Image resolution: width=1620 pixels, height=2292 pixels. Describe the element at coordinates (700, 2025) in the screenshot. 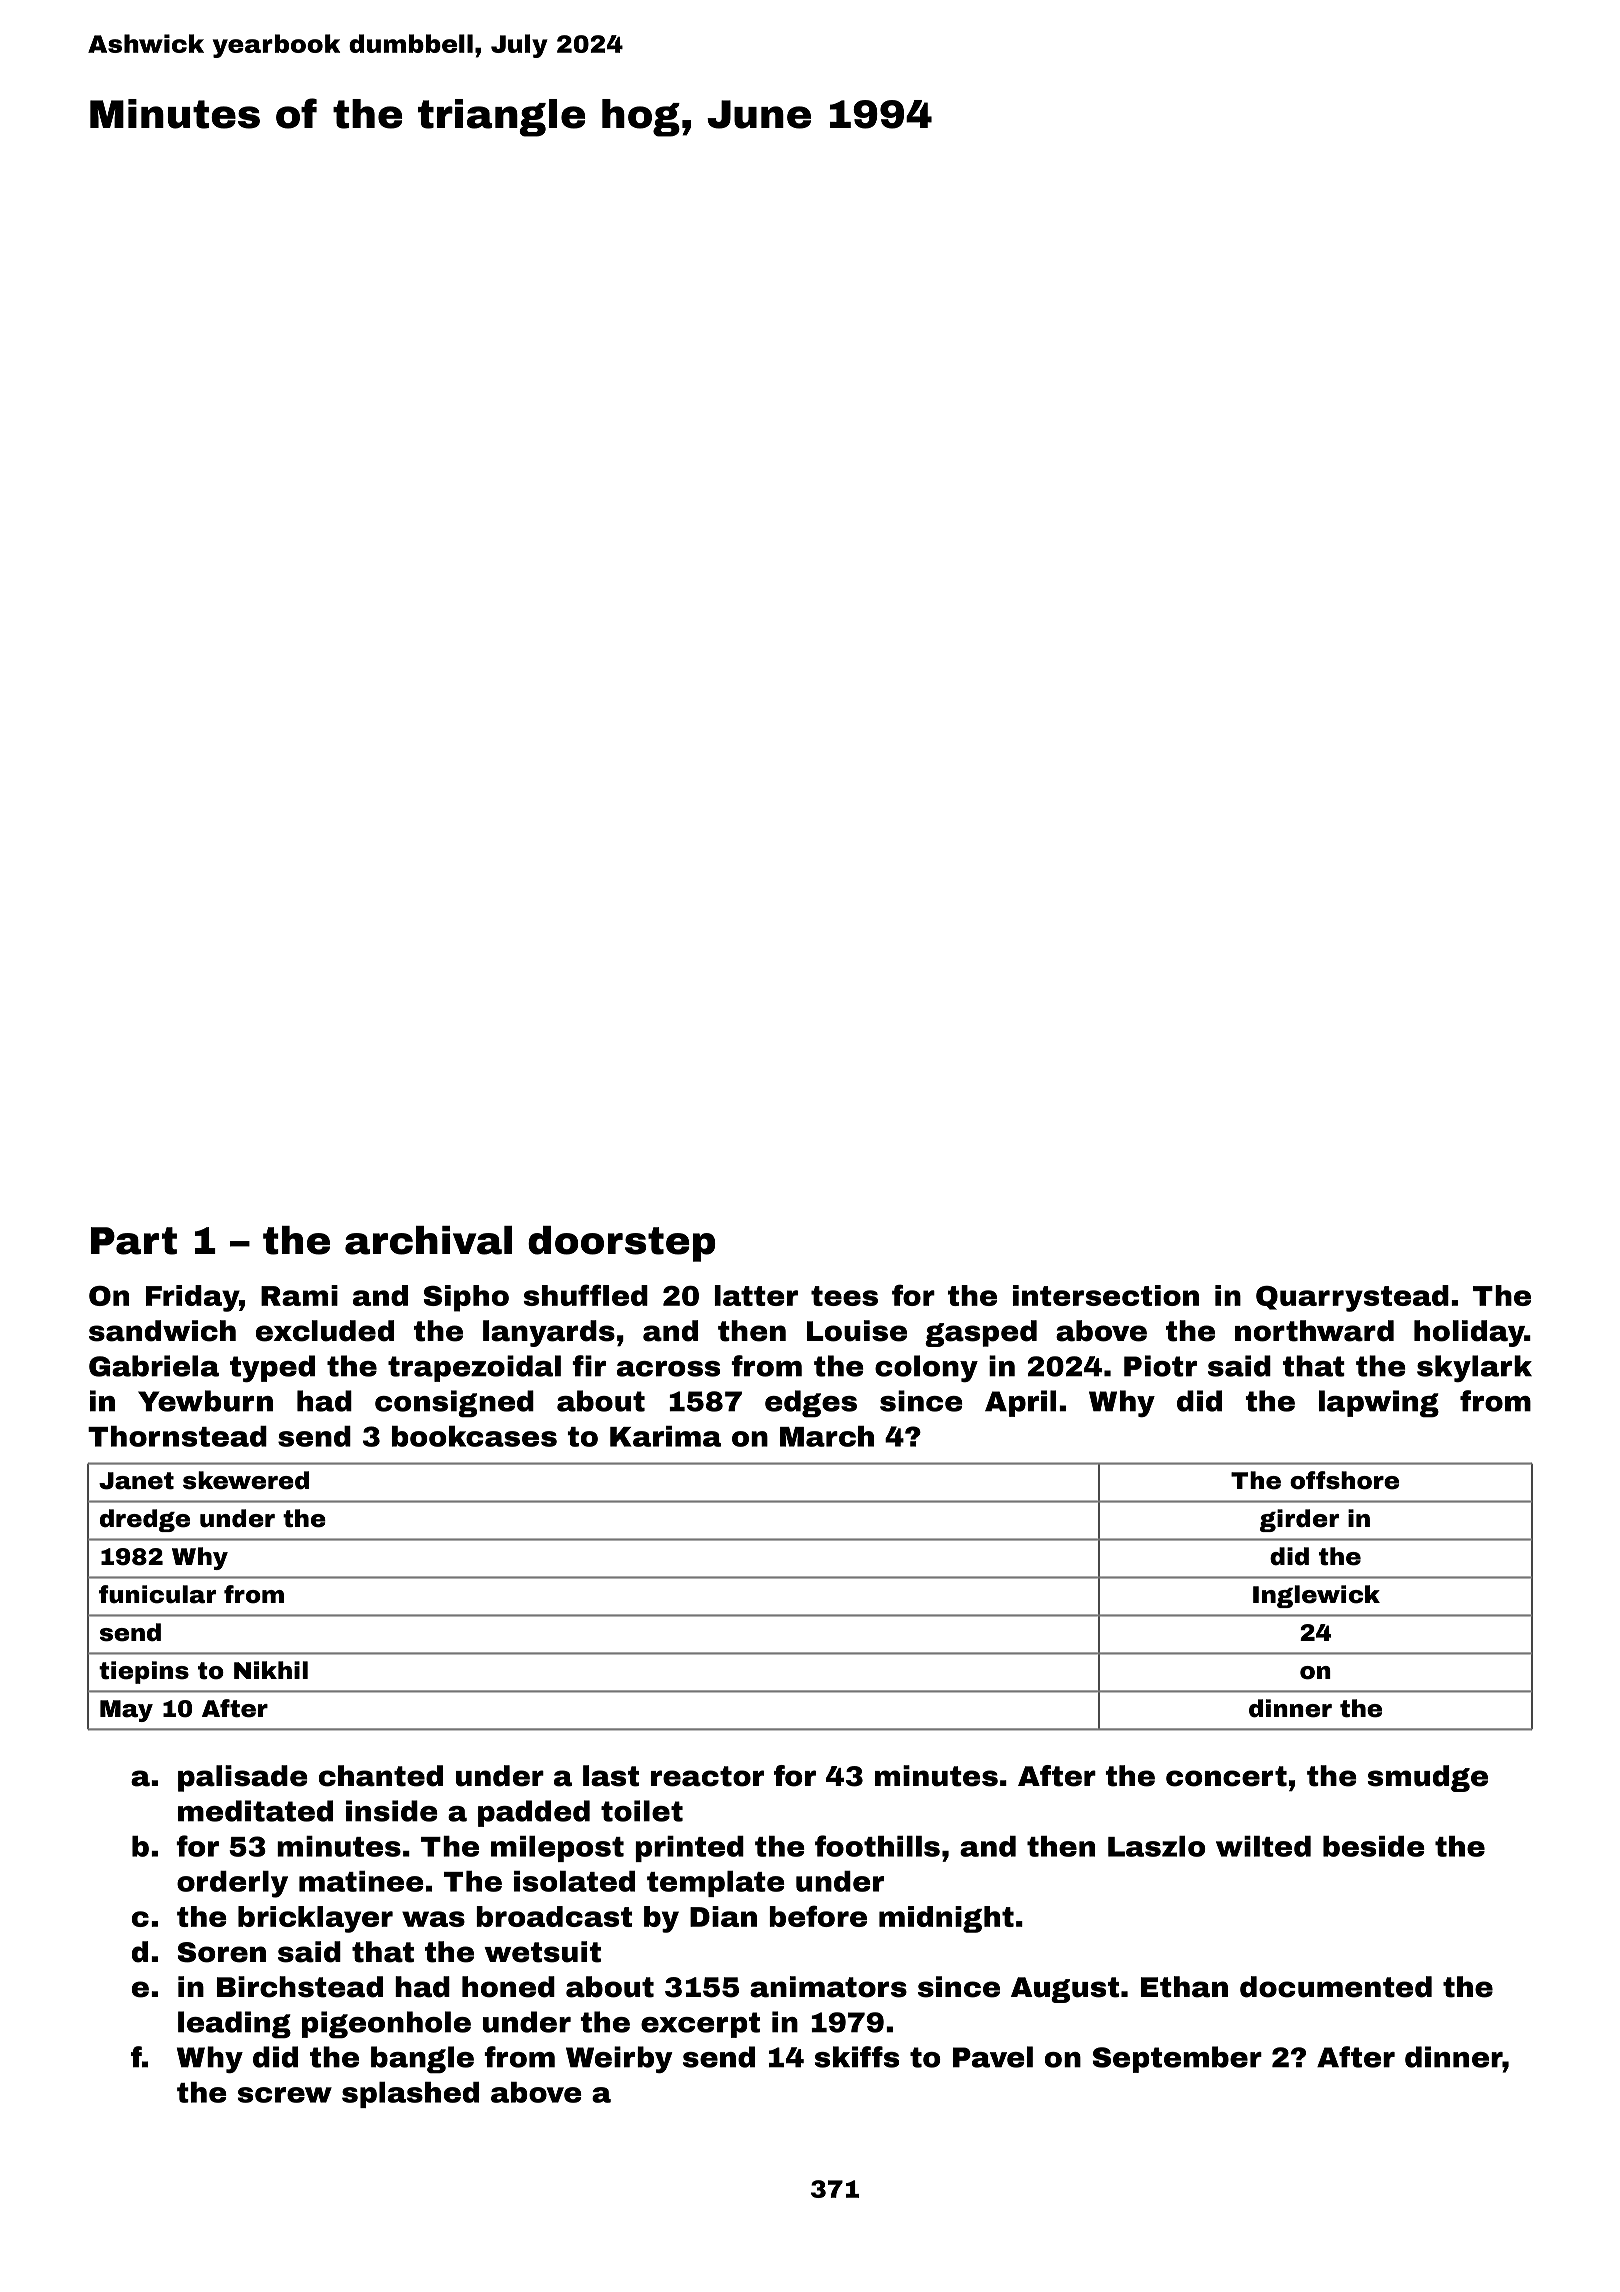

I see `excerpt` at that location.
